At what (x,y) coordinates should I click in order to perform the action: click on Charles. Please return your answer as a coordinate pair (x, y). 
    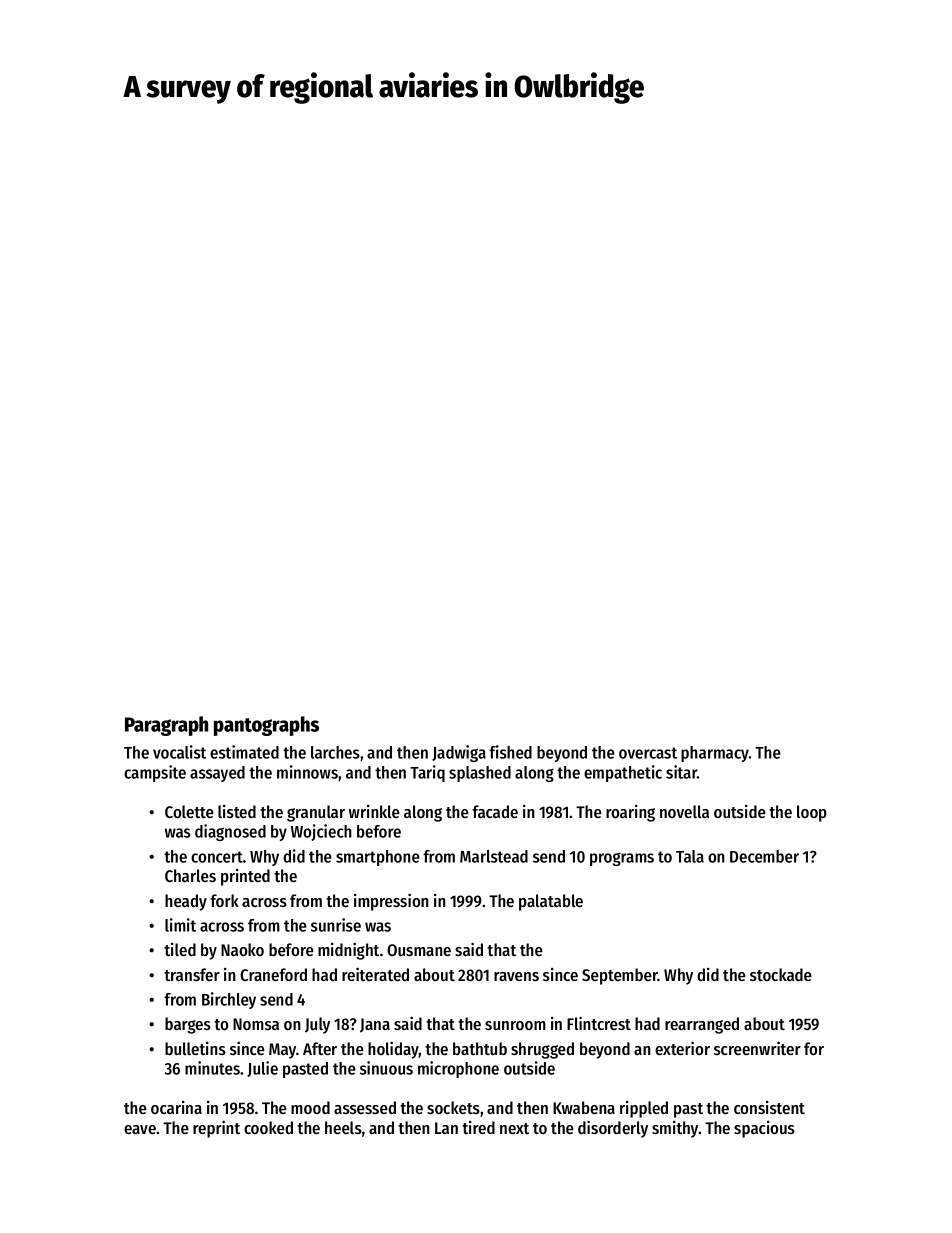
    Looking at the image, I should click on (190, 875).
